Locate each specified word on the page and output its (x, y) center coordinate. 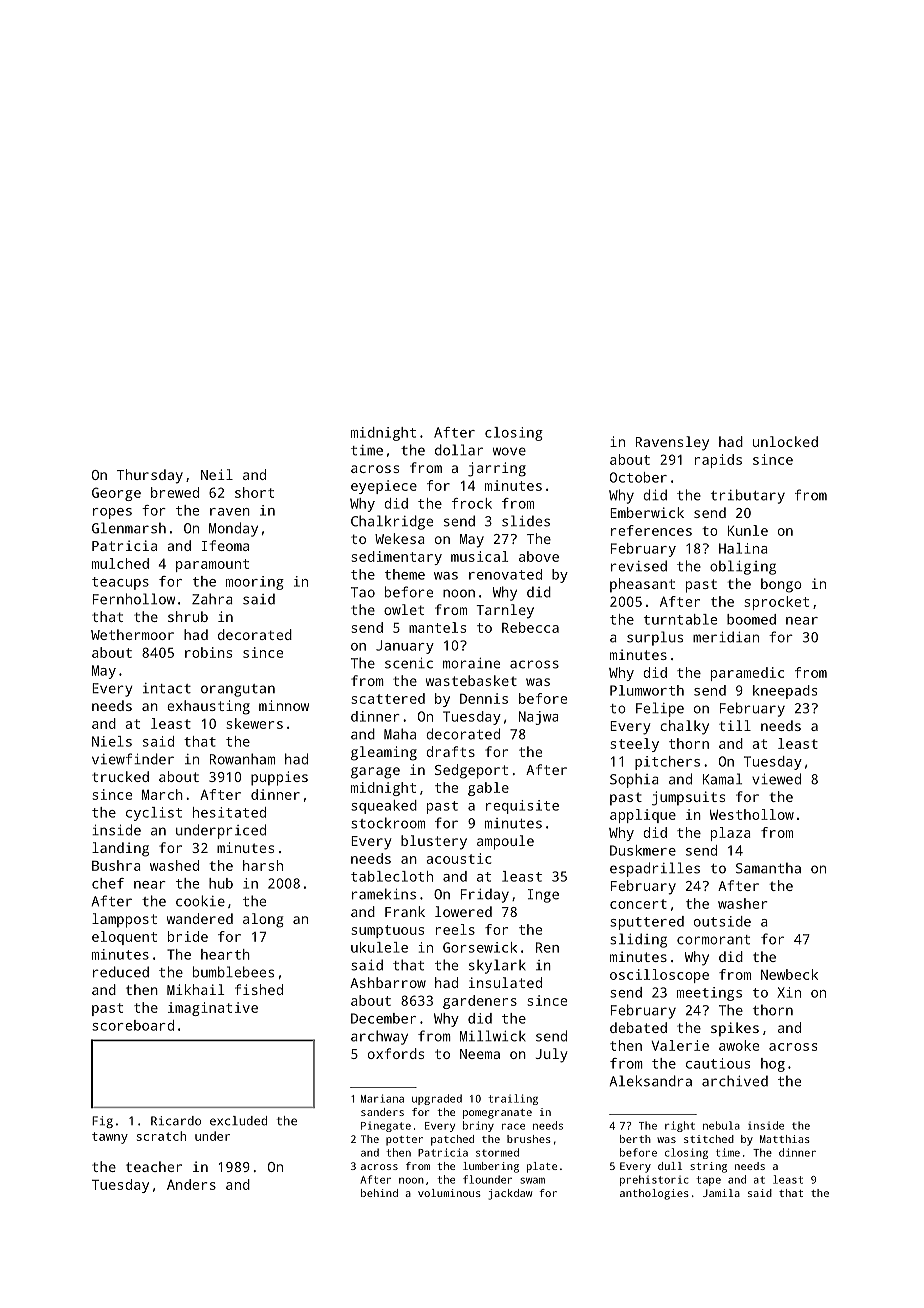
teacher (154, 1166)
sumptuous (388, 931)
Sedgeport (471, 771)
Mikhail (195, 989)
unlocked (785, 441)
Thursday (150, 476)
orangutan (238, 690)
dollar (459, 450)
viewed (776, 779)
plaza (731, 834)
